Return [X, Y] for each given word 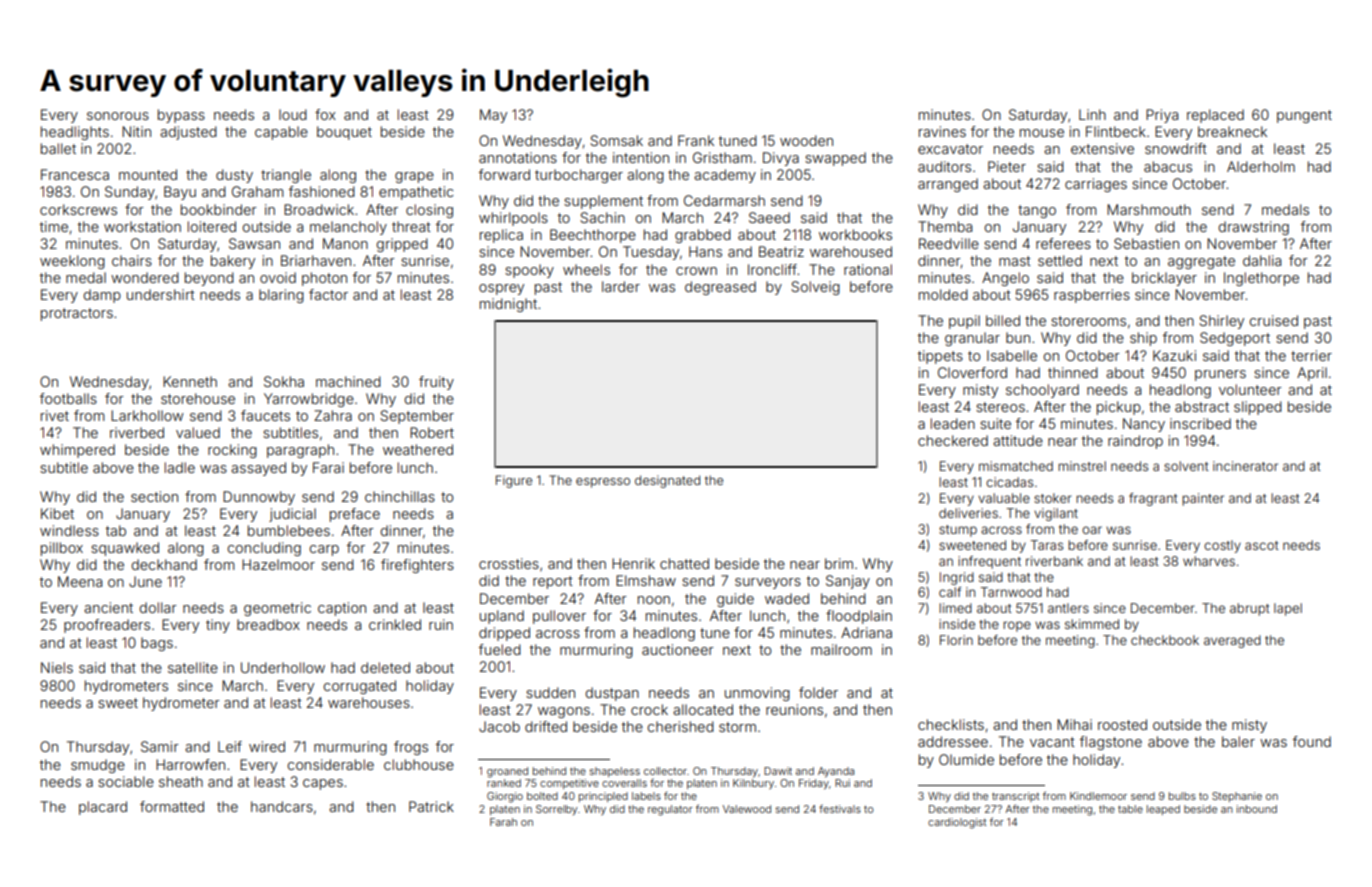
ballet [58, 148]
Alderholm [1261, 166]
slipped [1258, 408]
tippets [940, 357]
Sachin [602, 217]
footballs [68, 398]
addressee [953, 741]
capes [323, 784]
